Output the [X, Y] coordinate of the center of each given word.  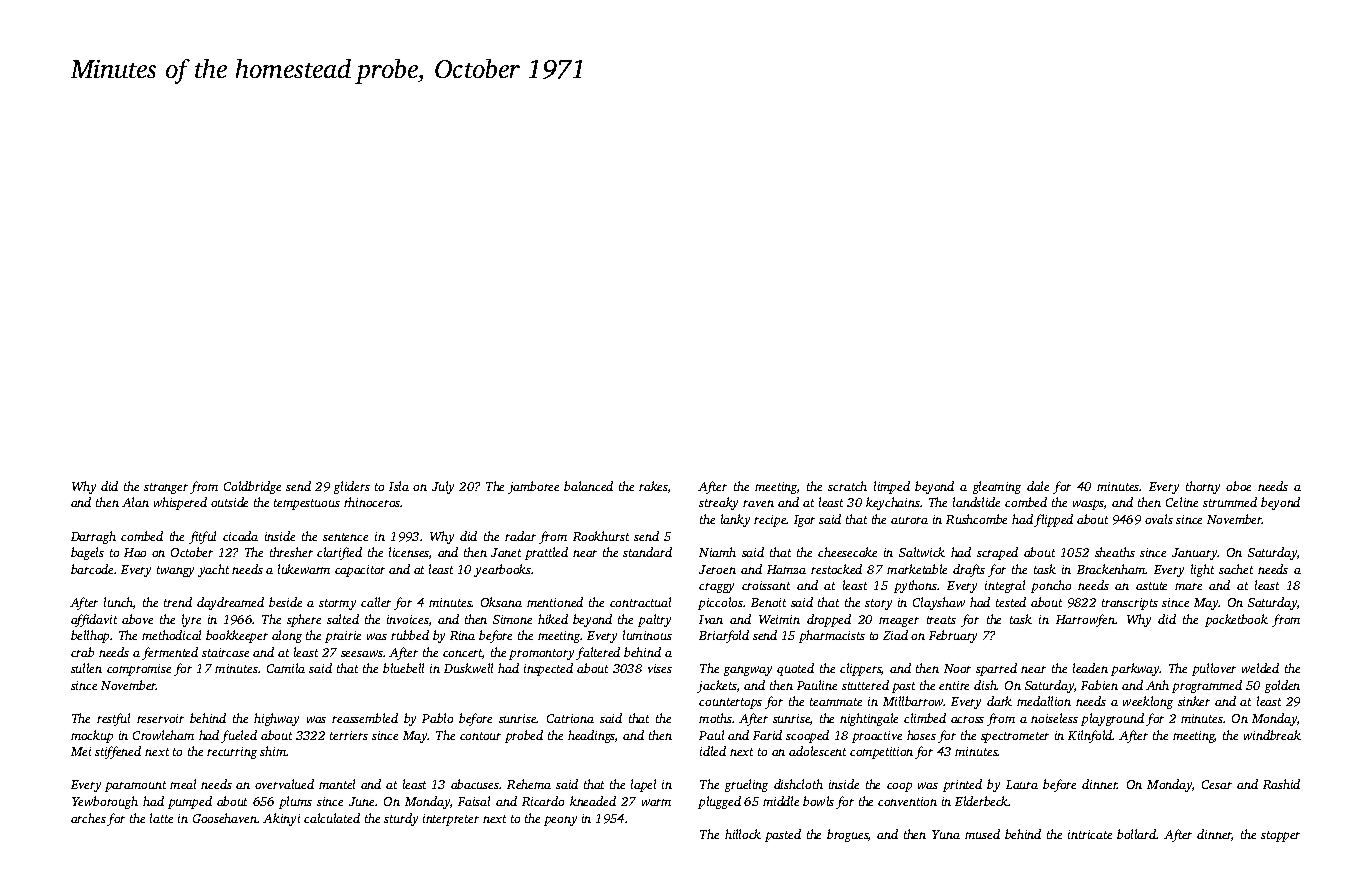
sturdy [401, 819]
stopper [1280, 836]
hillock [743, 834]
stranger [166, 488]
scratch [847, 486]
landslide [976, 502]
